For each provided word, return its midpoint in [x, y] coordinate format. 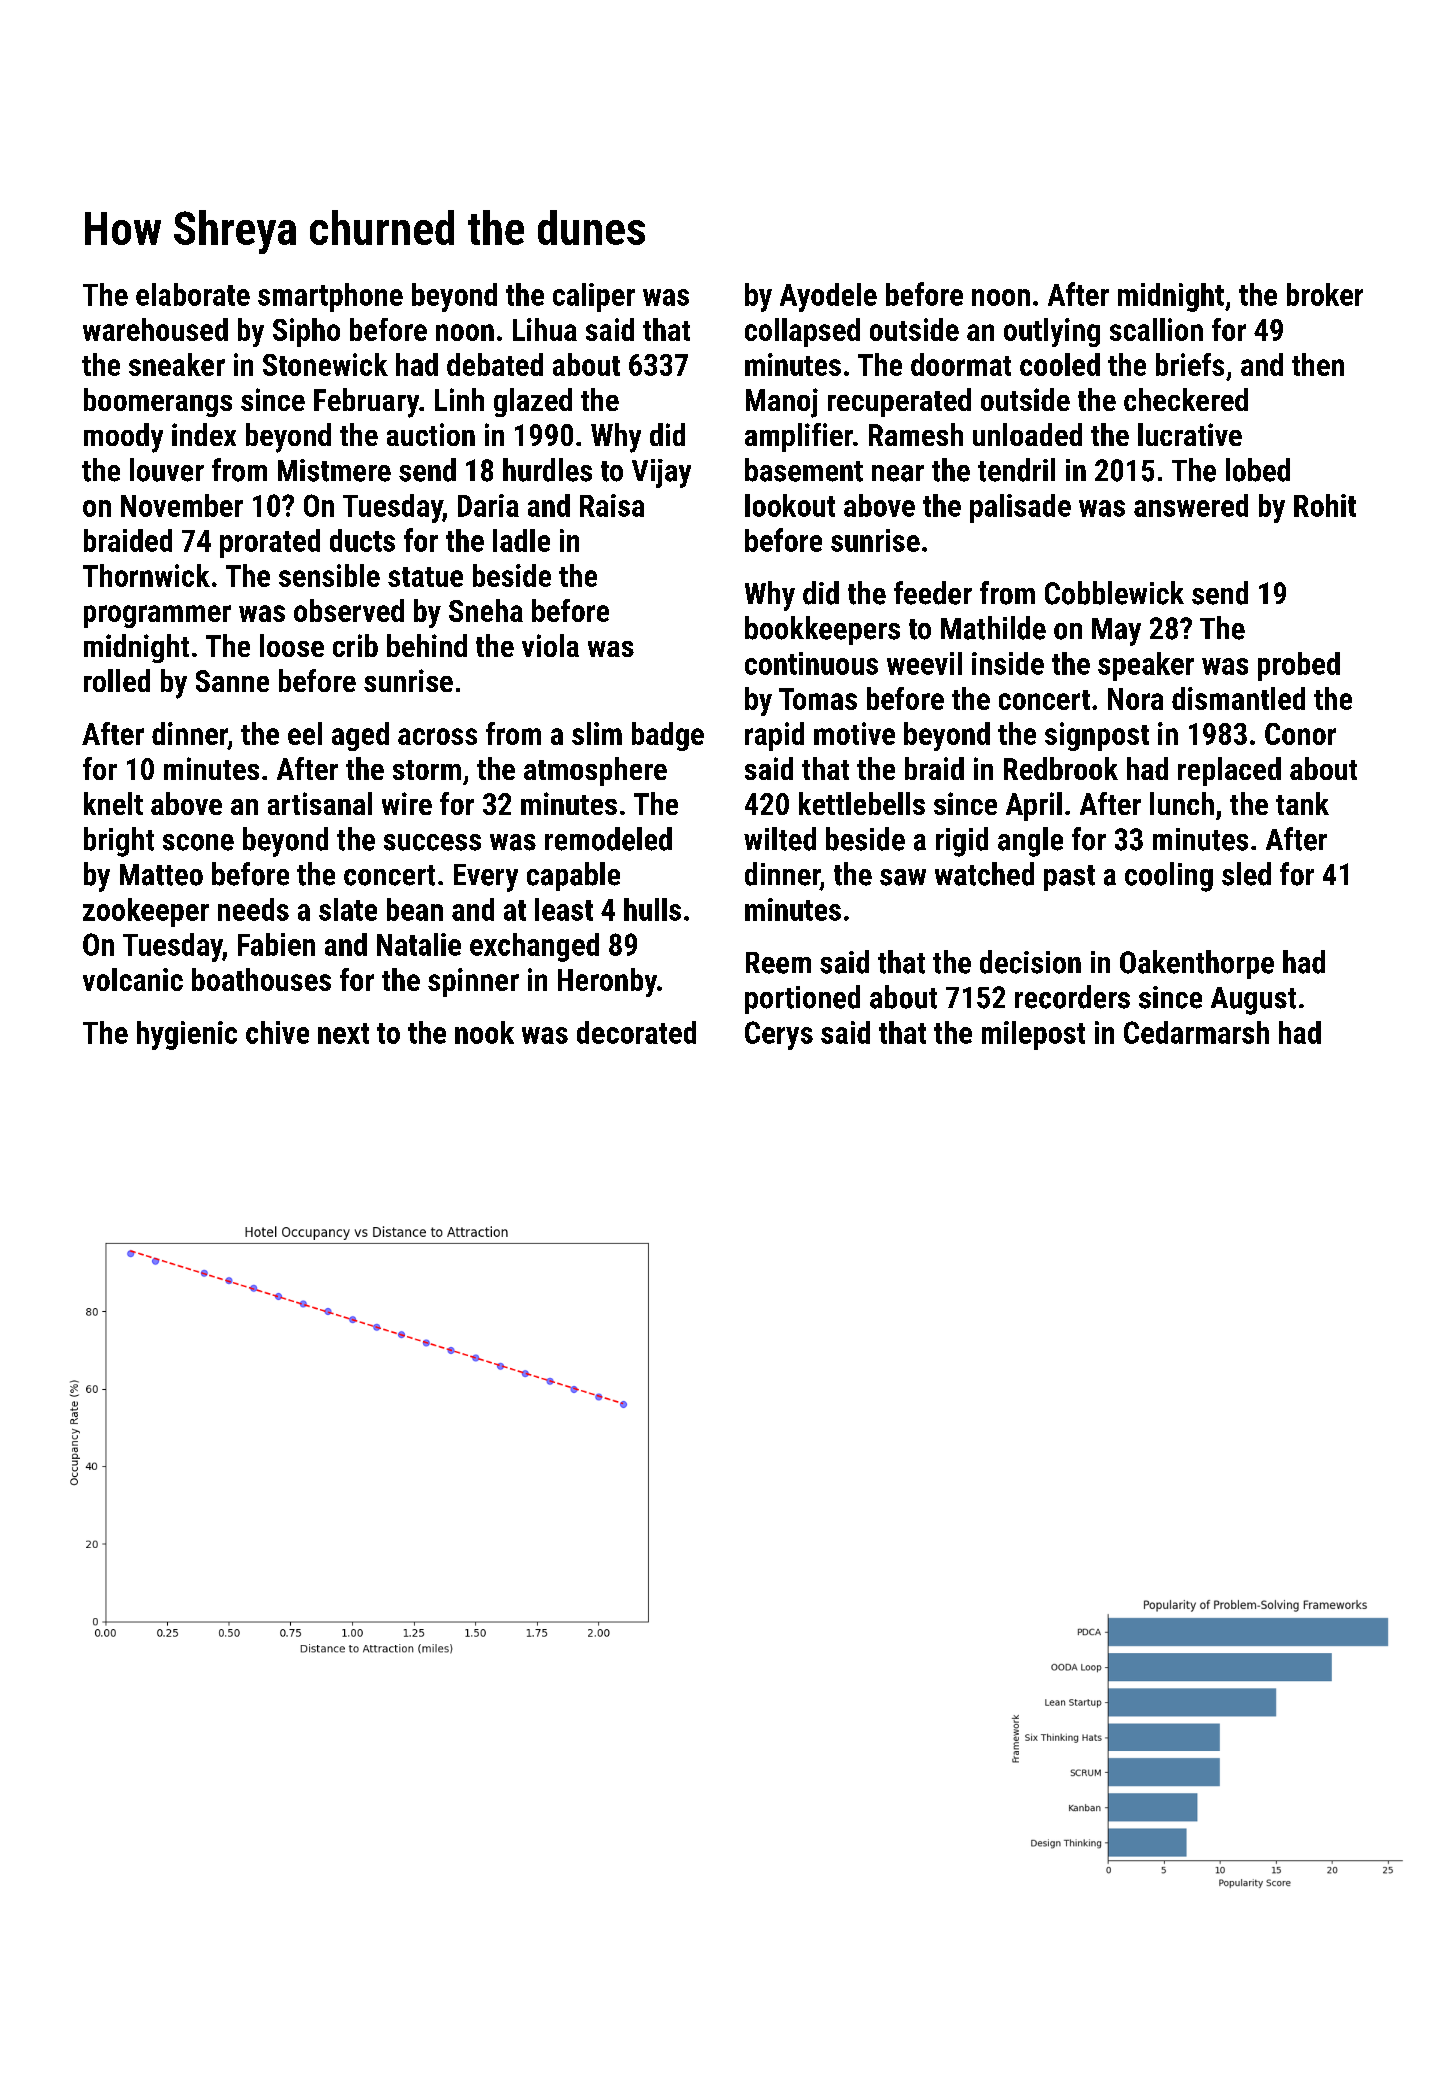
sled [1246, 874]
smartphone [330, 297]
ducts [362, 540]
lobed [1258, 470]
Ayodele [828, 297]
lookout [790, 505]
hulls [652, 909]
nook [484, 1032]
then [1318, 364]
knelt [113, 803]
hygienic [187, 1035]
